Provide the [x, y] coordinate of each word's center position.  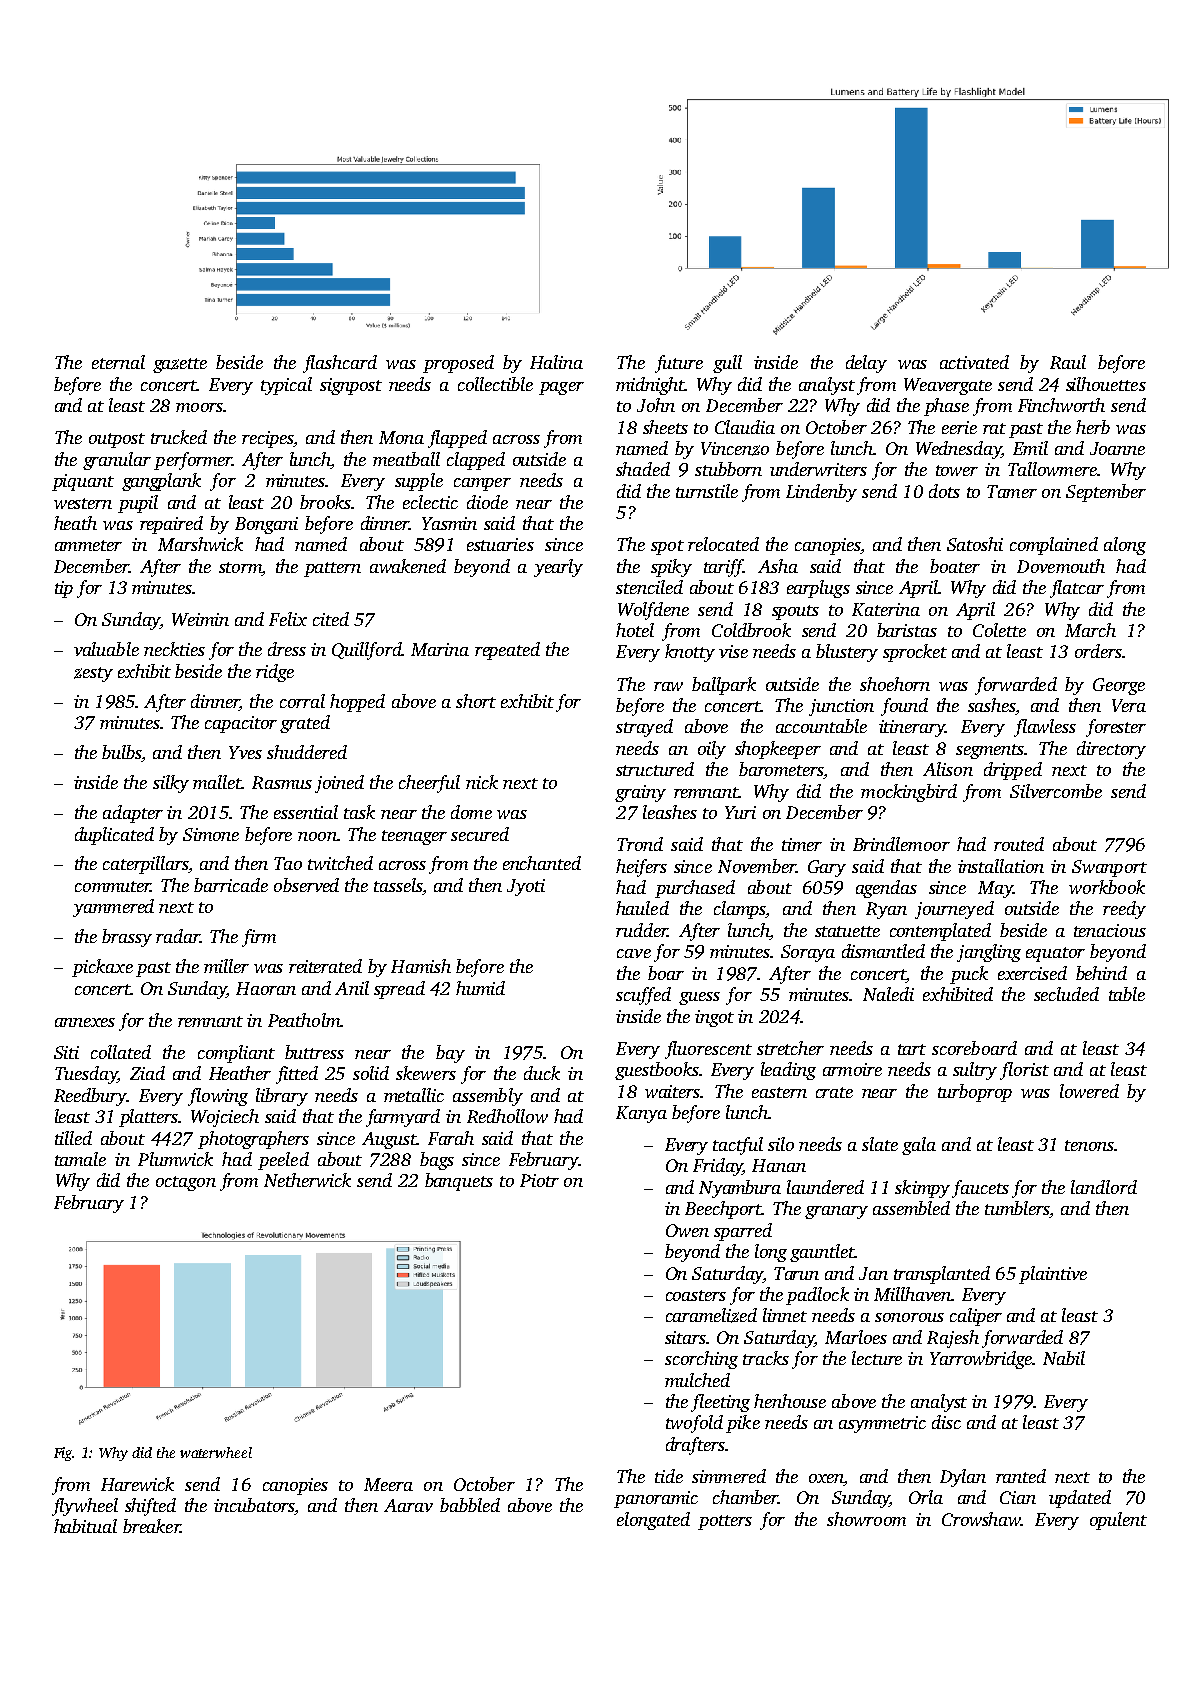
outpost [117, 440]
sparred [743, 1232]
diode [487, 502]
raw [668, 686]
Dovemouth [1061, 566]
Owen [687, 1230]
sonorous [909, 1317]
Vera [1129, 705]
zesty [93, 674]
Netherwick [307, 1180]
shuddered [307, 752]
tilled [73, 1138]
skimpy [922, 1189]
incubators [254, 1505]
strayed [644, 728]
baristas [907, 630]
